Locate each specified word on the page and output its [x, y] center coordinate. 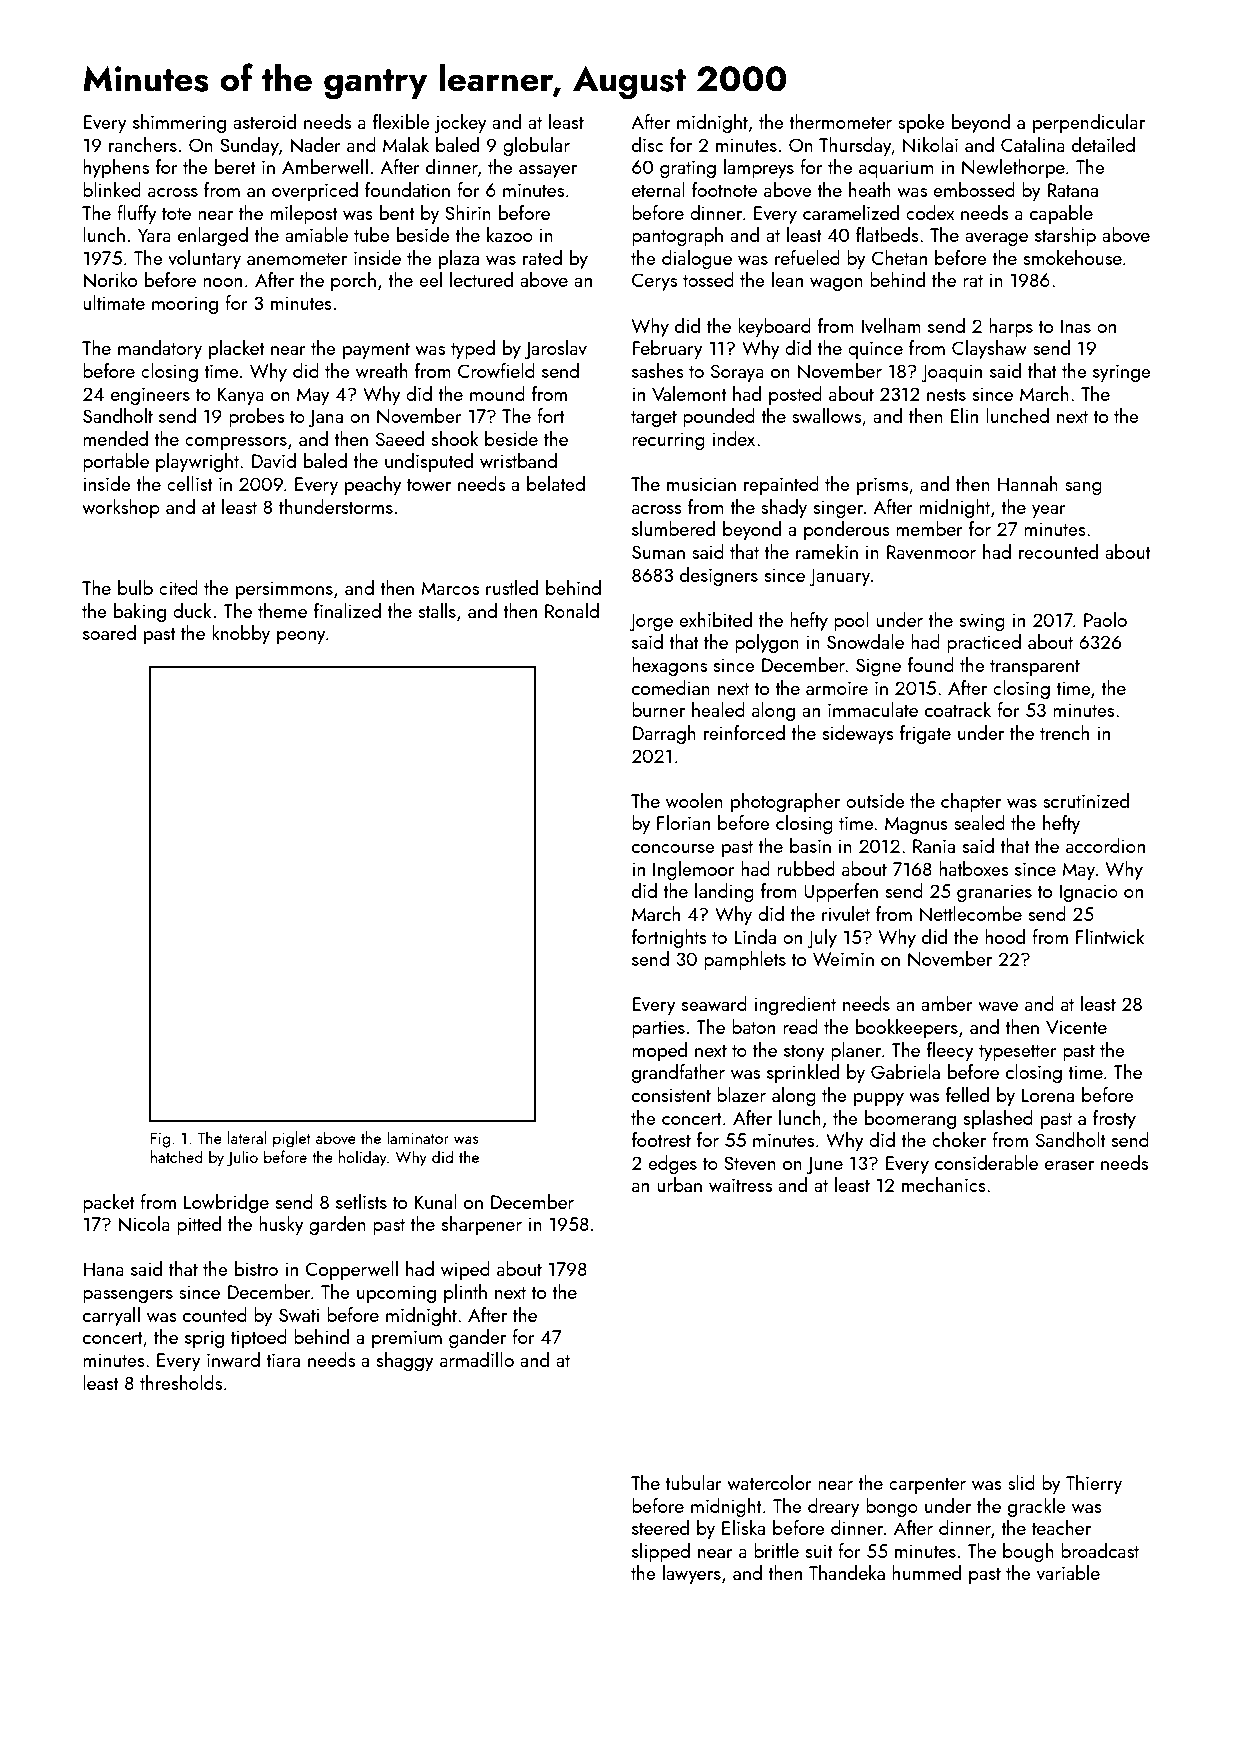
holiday [363, 1158]
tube [371, 234]
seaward [714, 1003]
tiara [283, 1360]
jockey [460, 123]
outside [875, 800]
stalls [437, 610]
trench [1064, 732]
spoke [921, 123]
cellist [190, 483]
